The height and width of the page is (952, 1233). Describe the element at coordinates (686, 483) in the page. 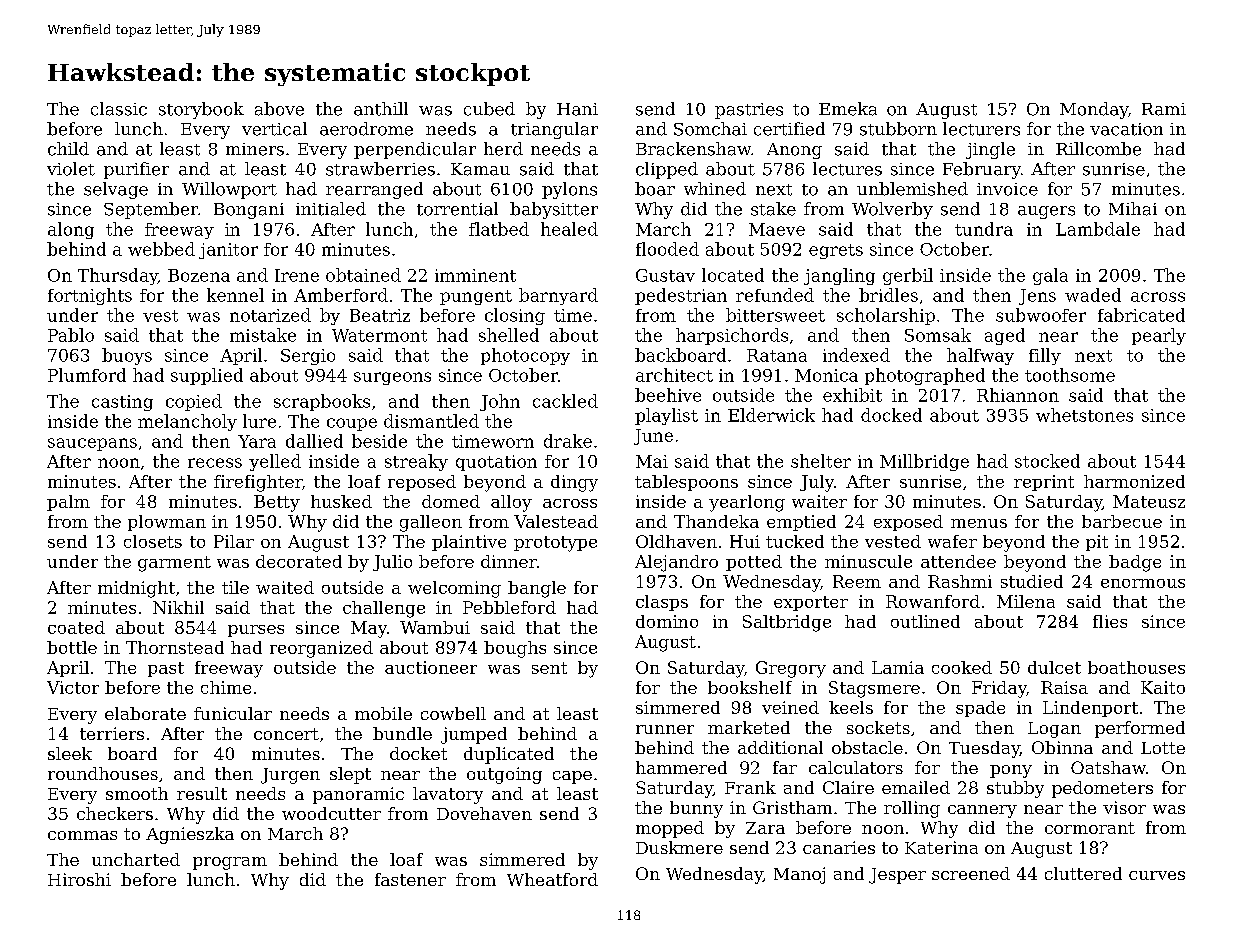

I see `tablespoons` at that location.
